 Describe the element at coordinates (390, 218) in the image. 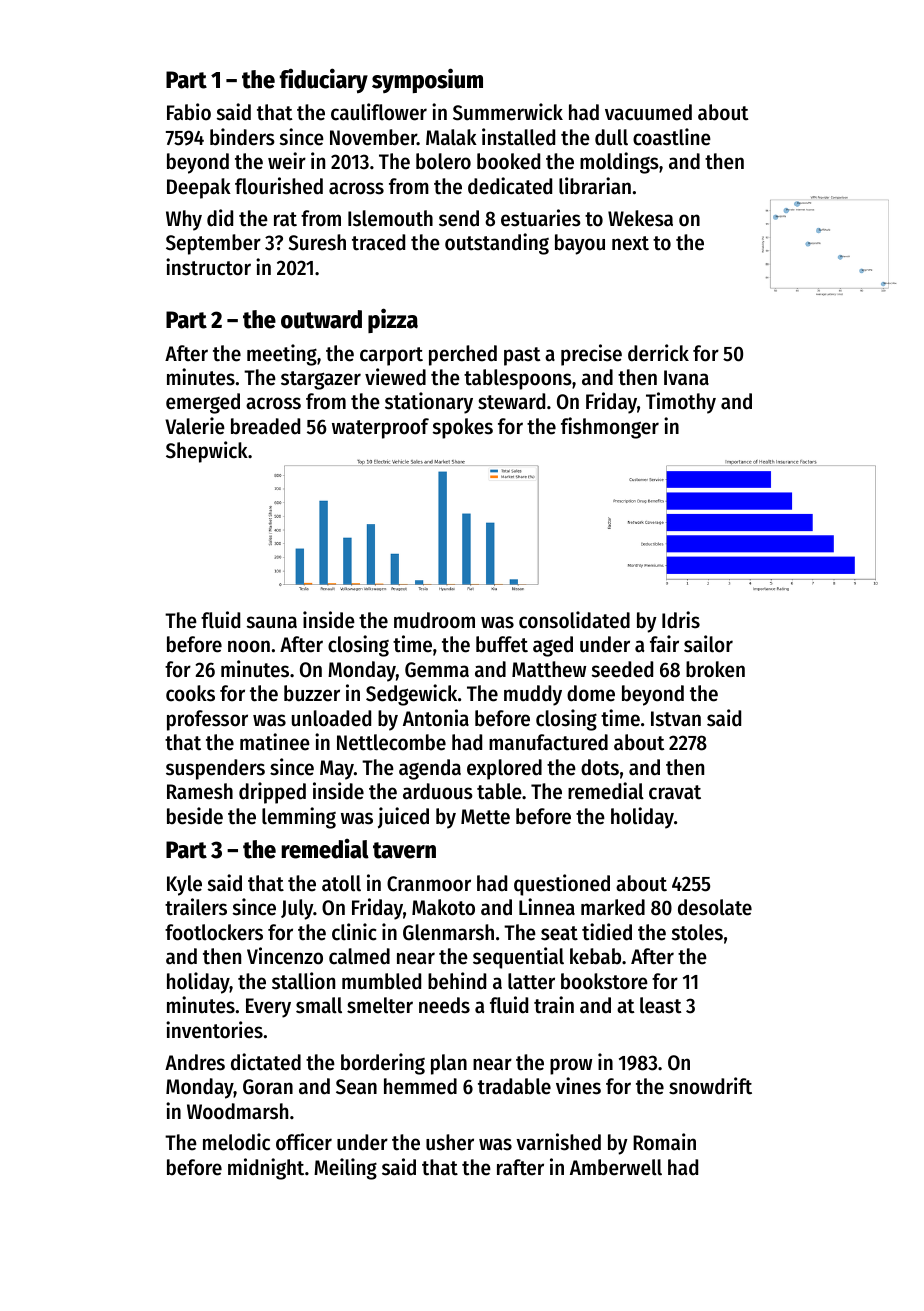

I see `Islemouth` at that location.
